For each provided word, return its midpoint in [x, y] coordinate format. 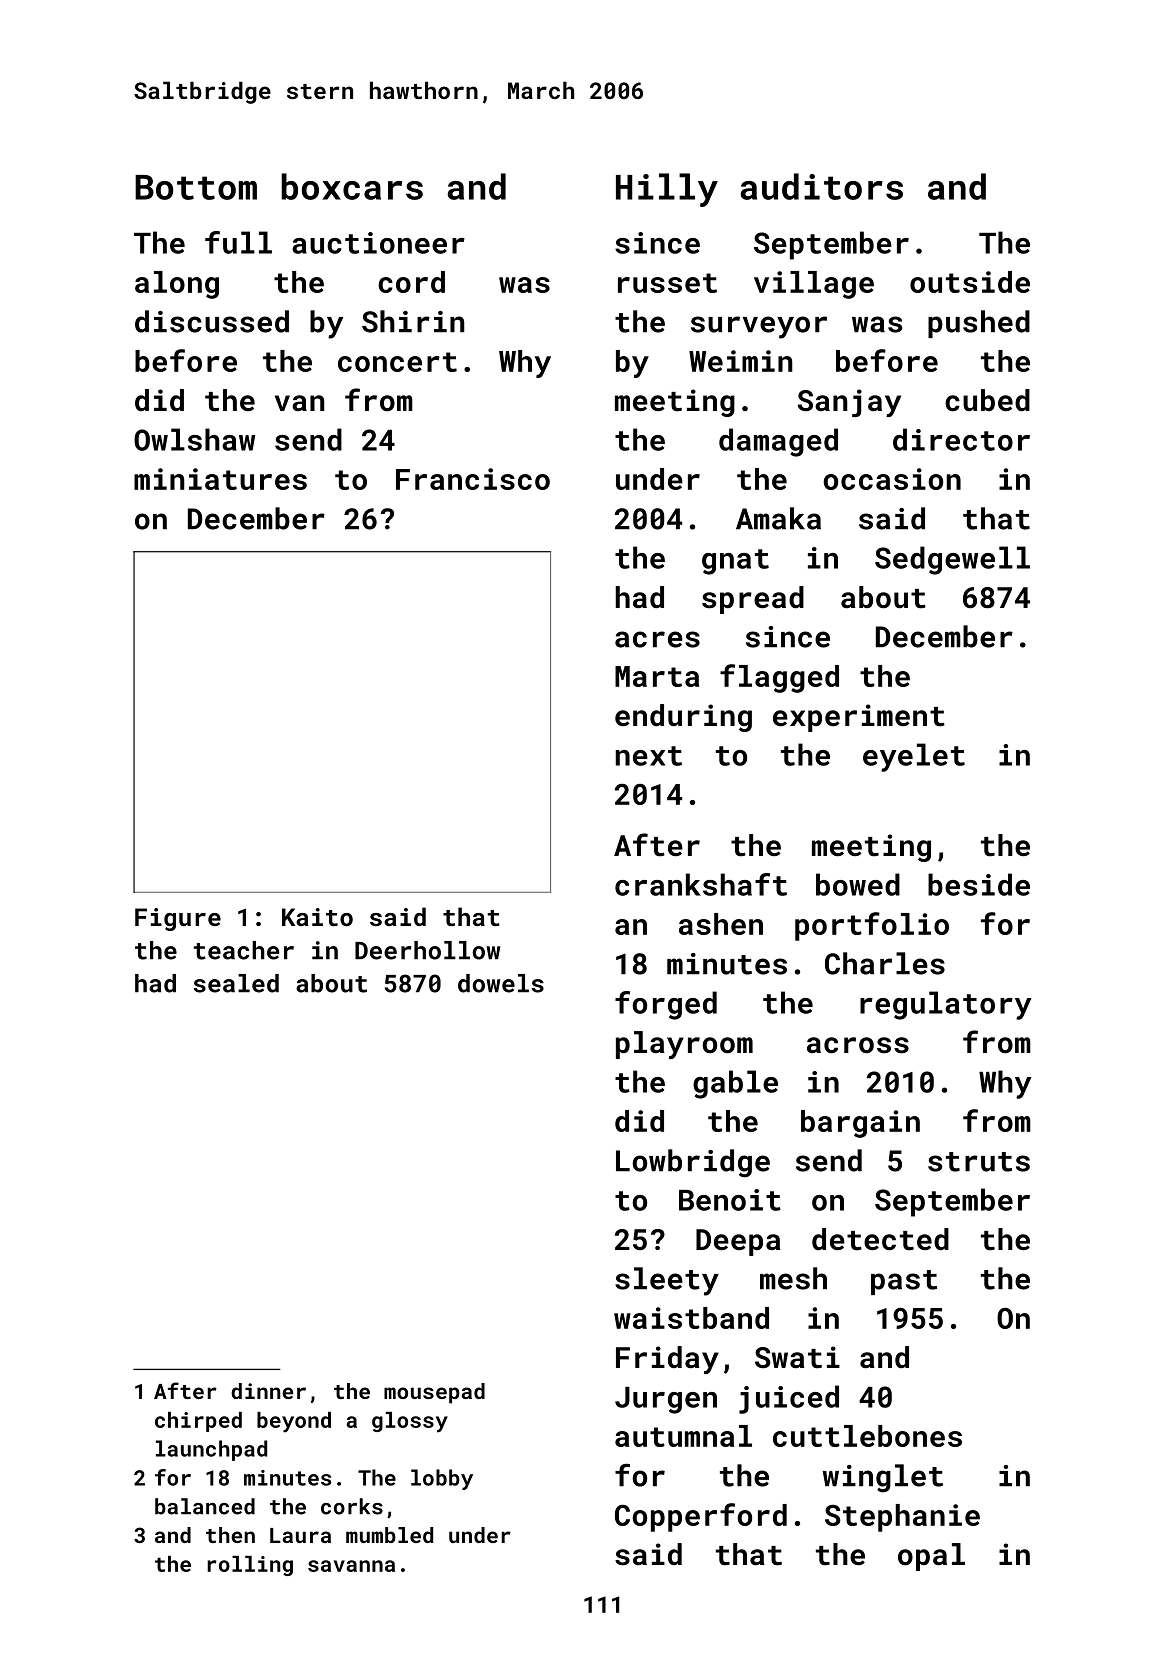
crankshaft [701, 884]
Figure [178, 919]
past [904, 1282]
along [177, 285]
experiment [859, 718]
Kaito [317, 917]
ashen [721, 924]
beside [979, 884]
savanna [351, 1566]
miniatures [220, 479]
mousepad [434, 1393]
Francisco [473, 479]
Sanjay [849, 403]
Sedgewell [952, 560]
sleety [667, 1281]
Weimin [741, 361]
